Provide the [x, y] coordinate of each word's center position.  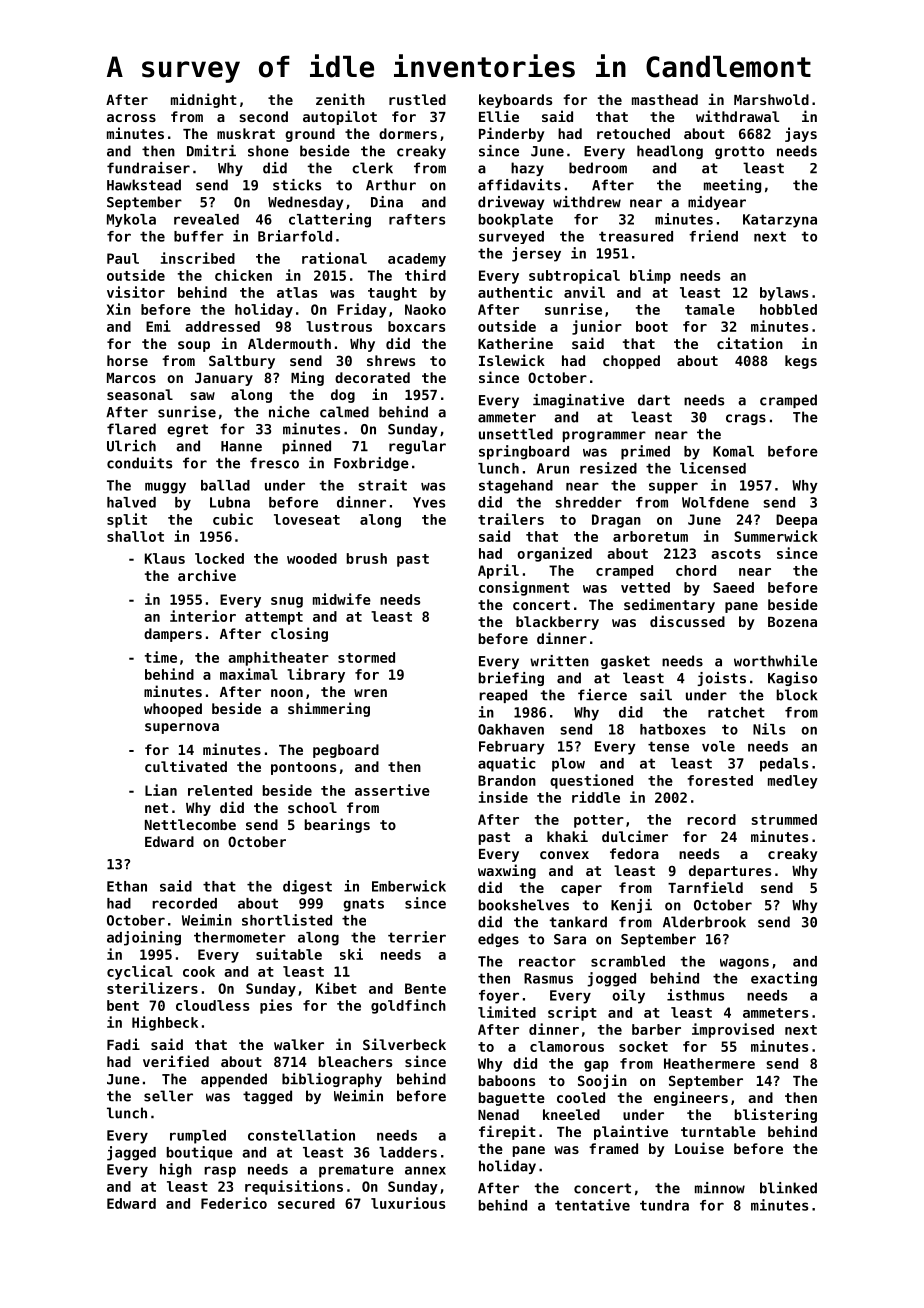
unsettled [516, 434]
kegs [801, 362]
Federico [234, 1203]
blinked [788, 1188]
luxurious [408, 1203]
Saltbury [242, 362]
